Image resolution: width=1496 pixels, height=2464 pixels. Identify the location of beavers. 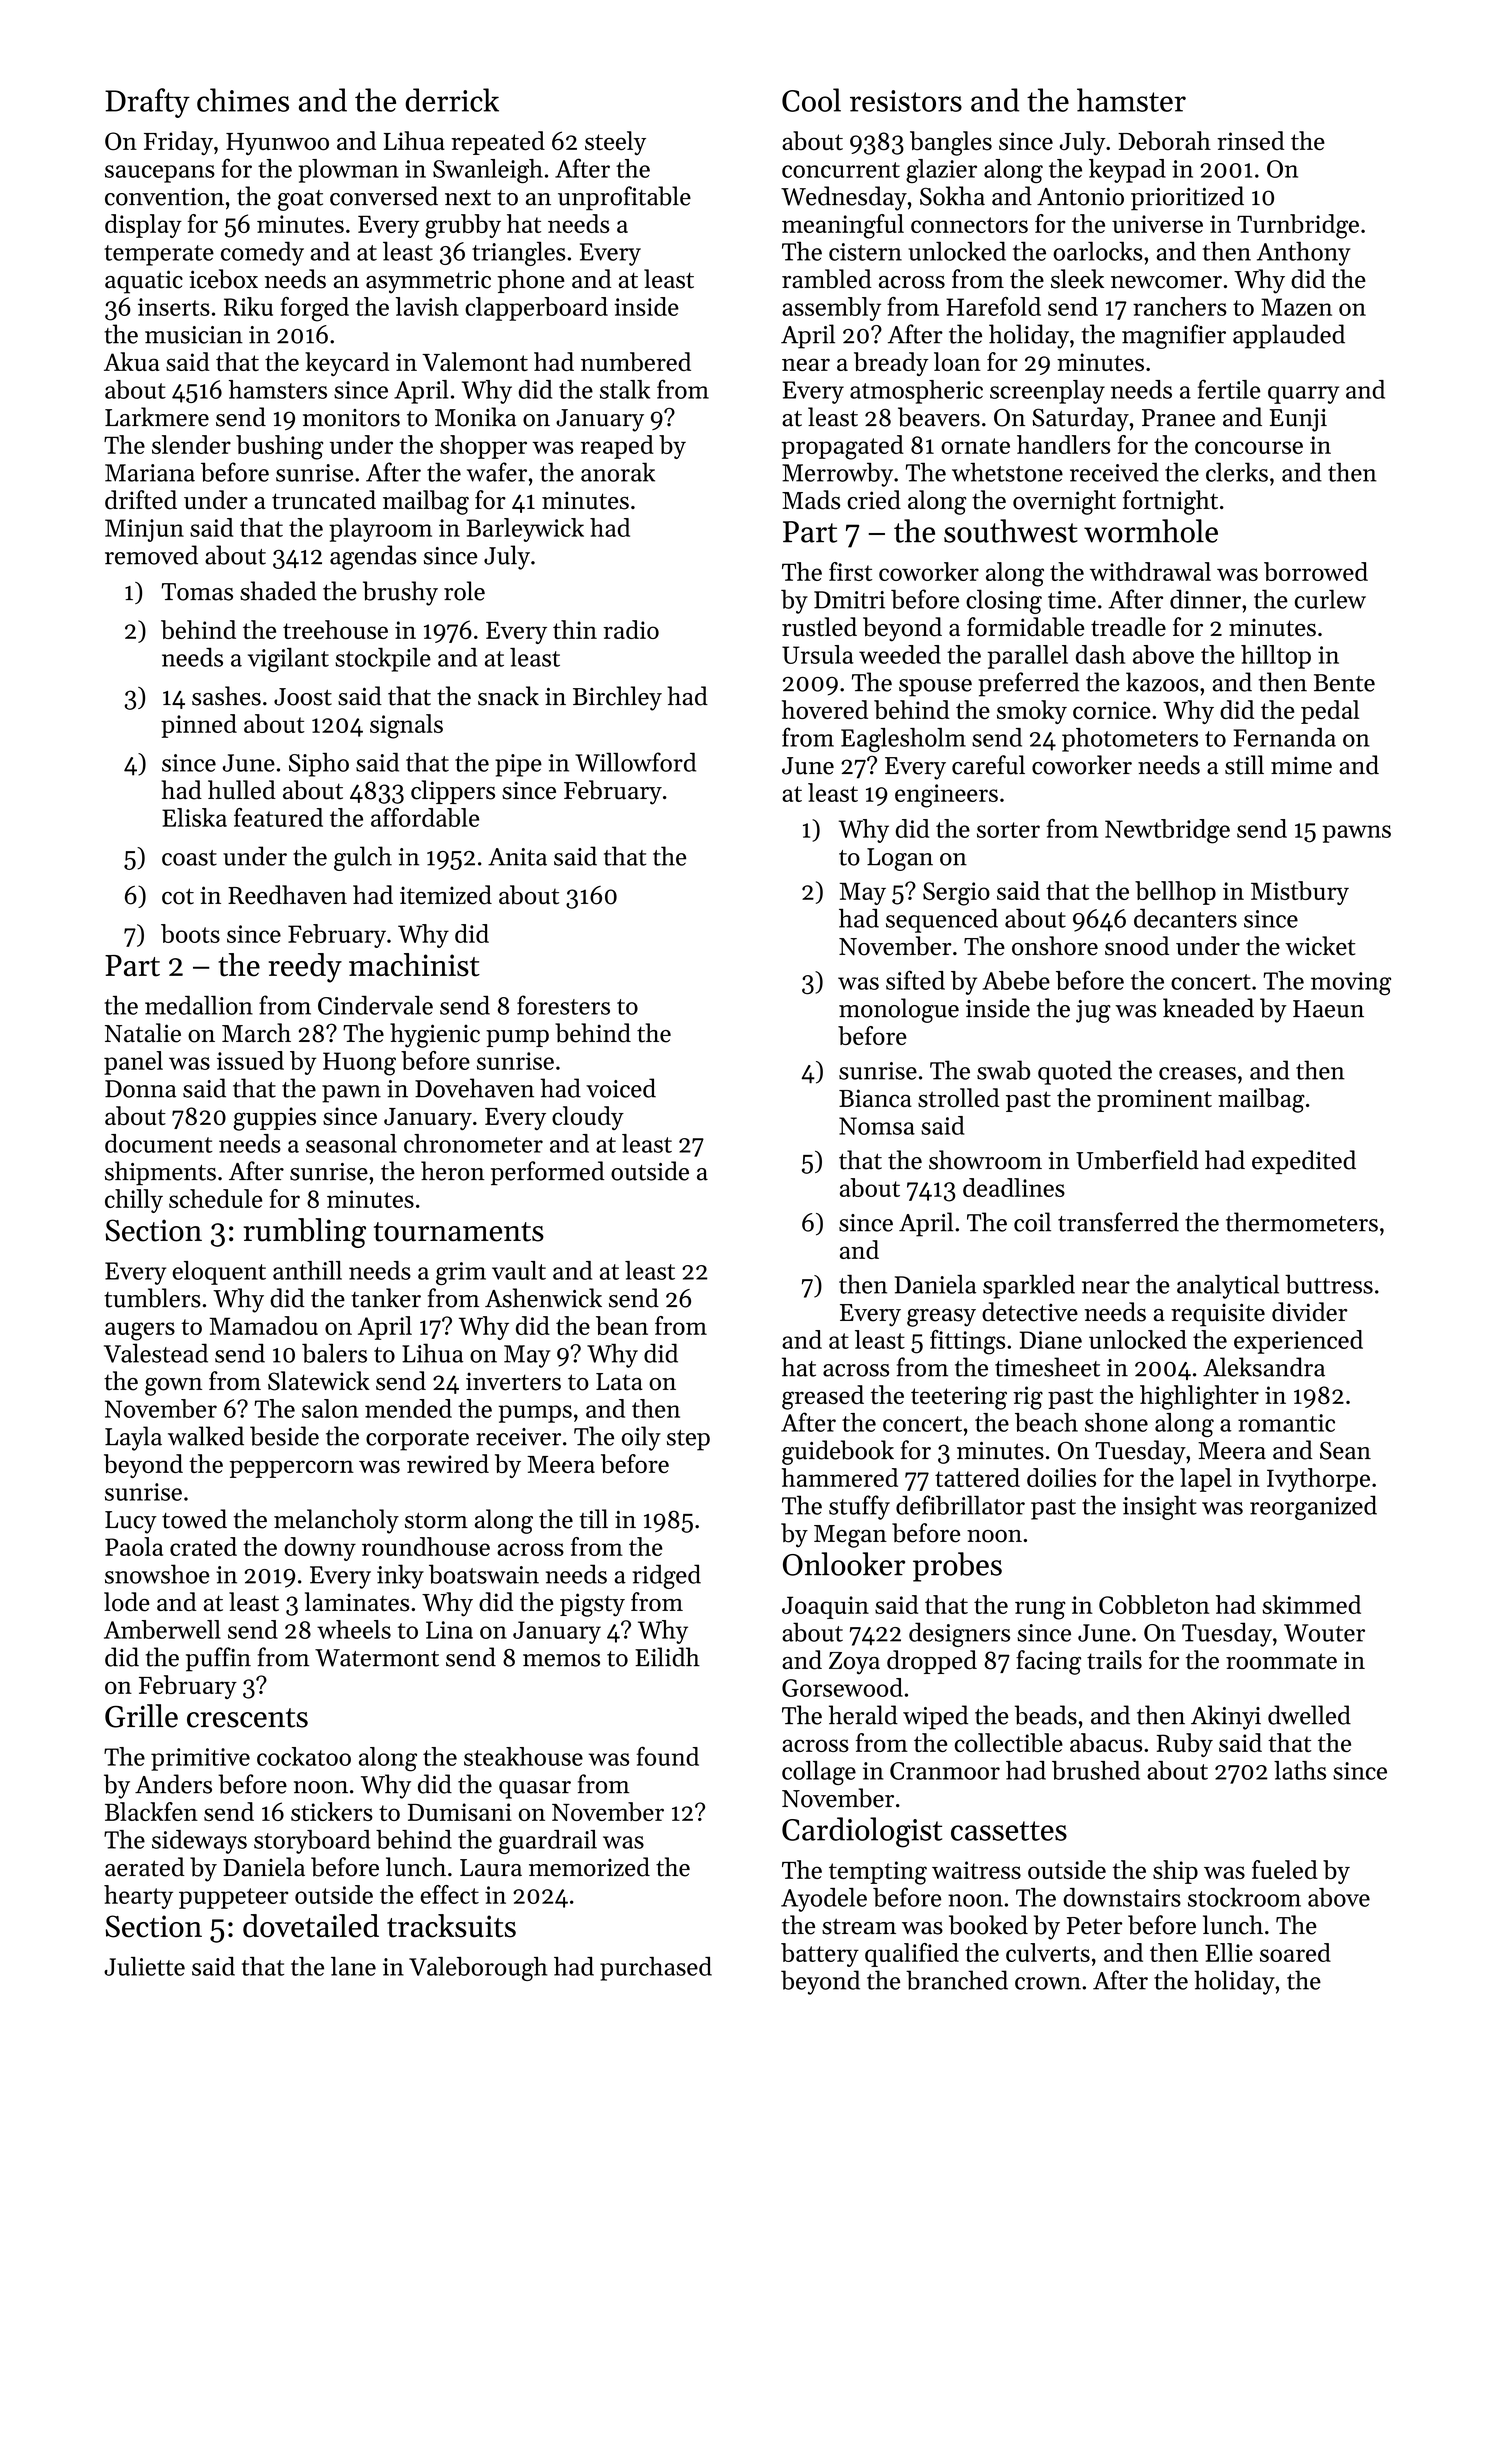
(939, 417).
